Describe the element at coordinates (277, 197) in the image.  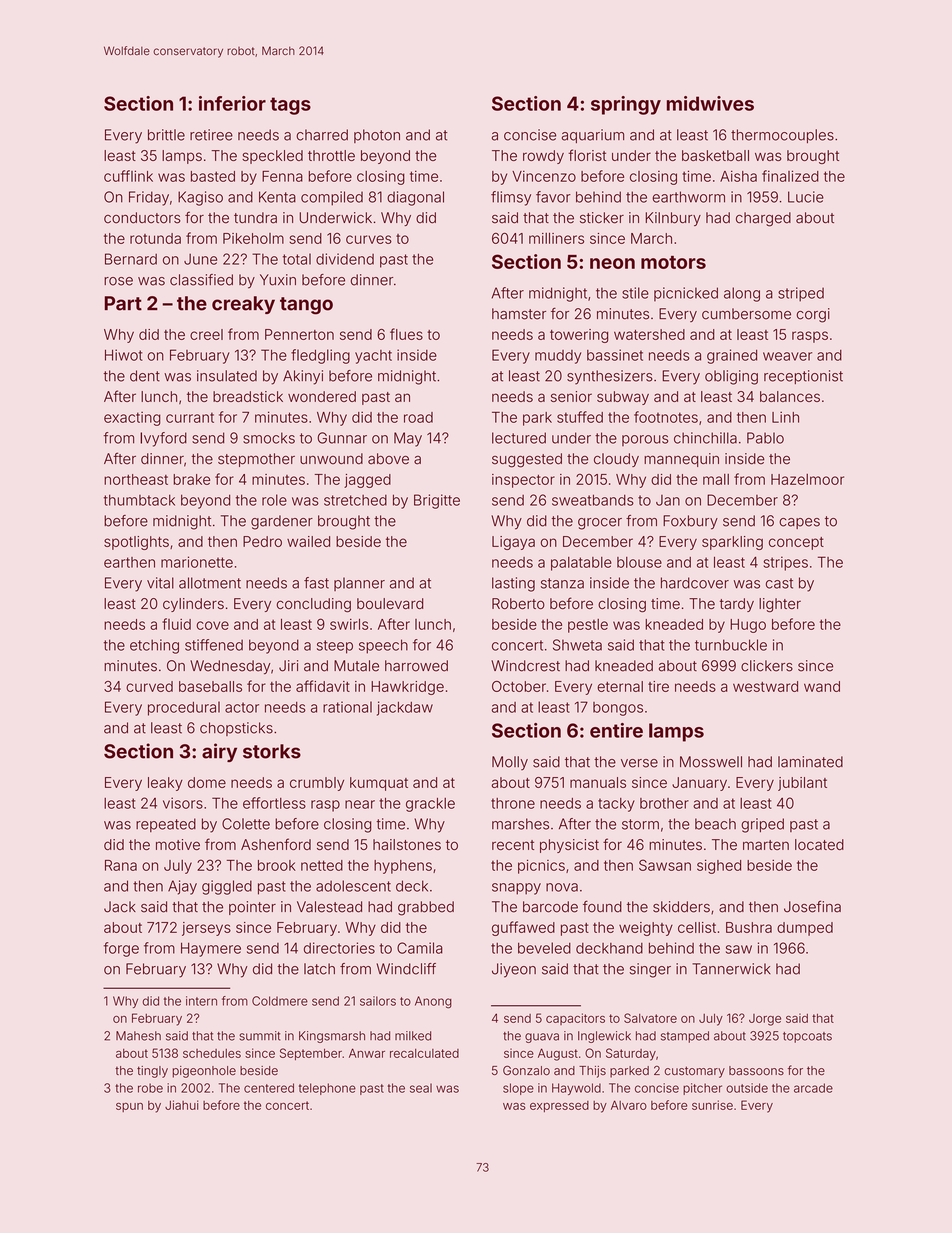
I see `Kenta` at that location.
